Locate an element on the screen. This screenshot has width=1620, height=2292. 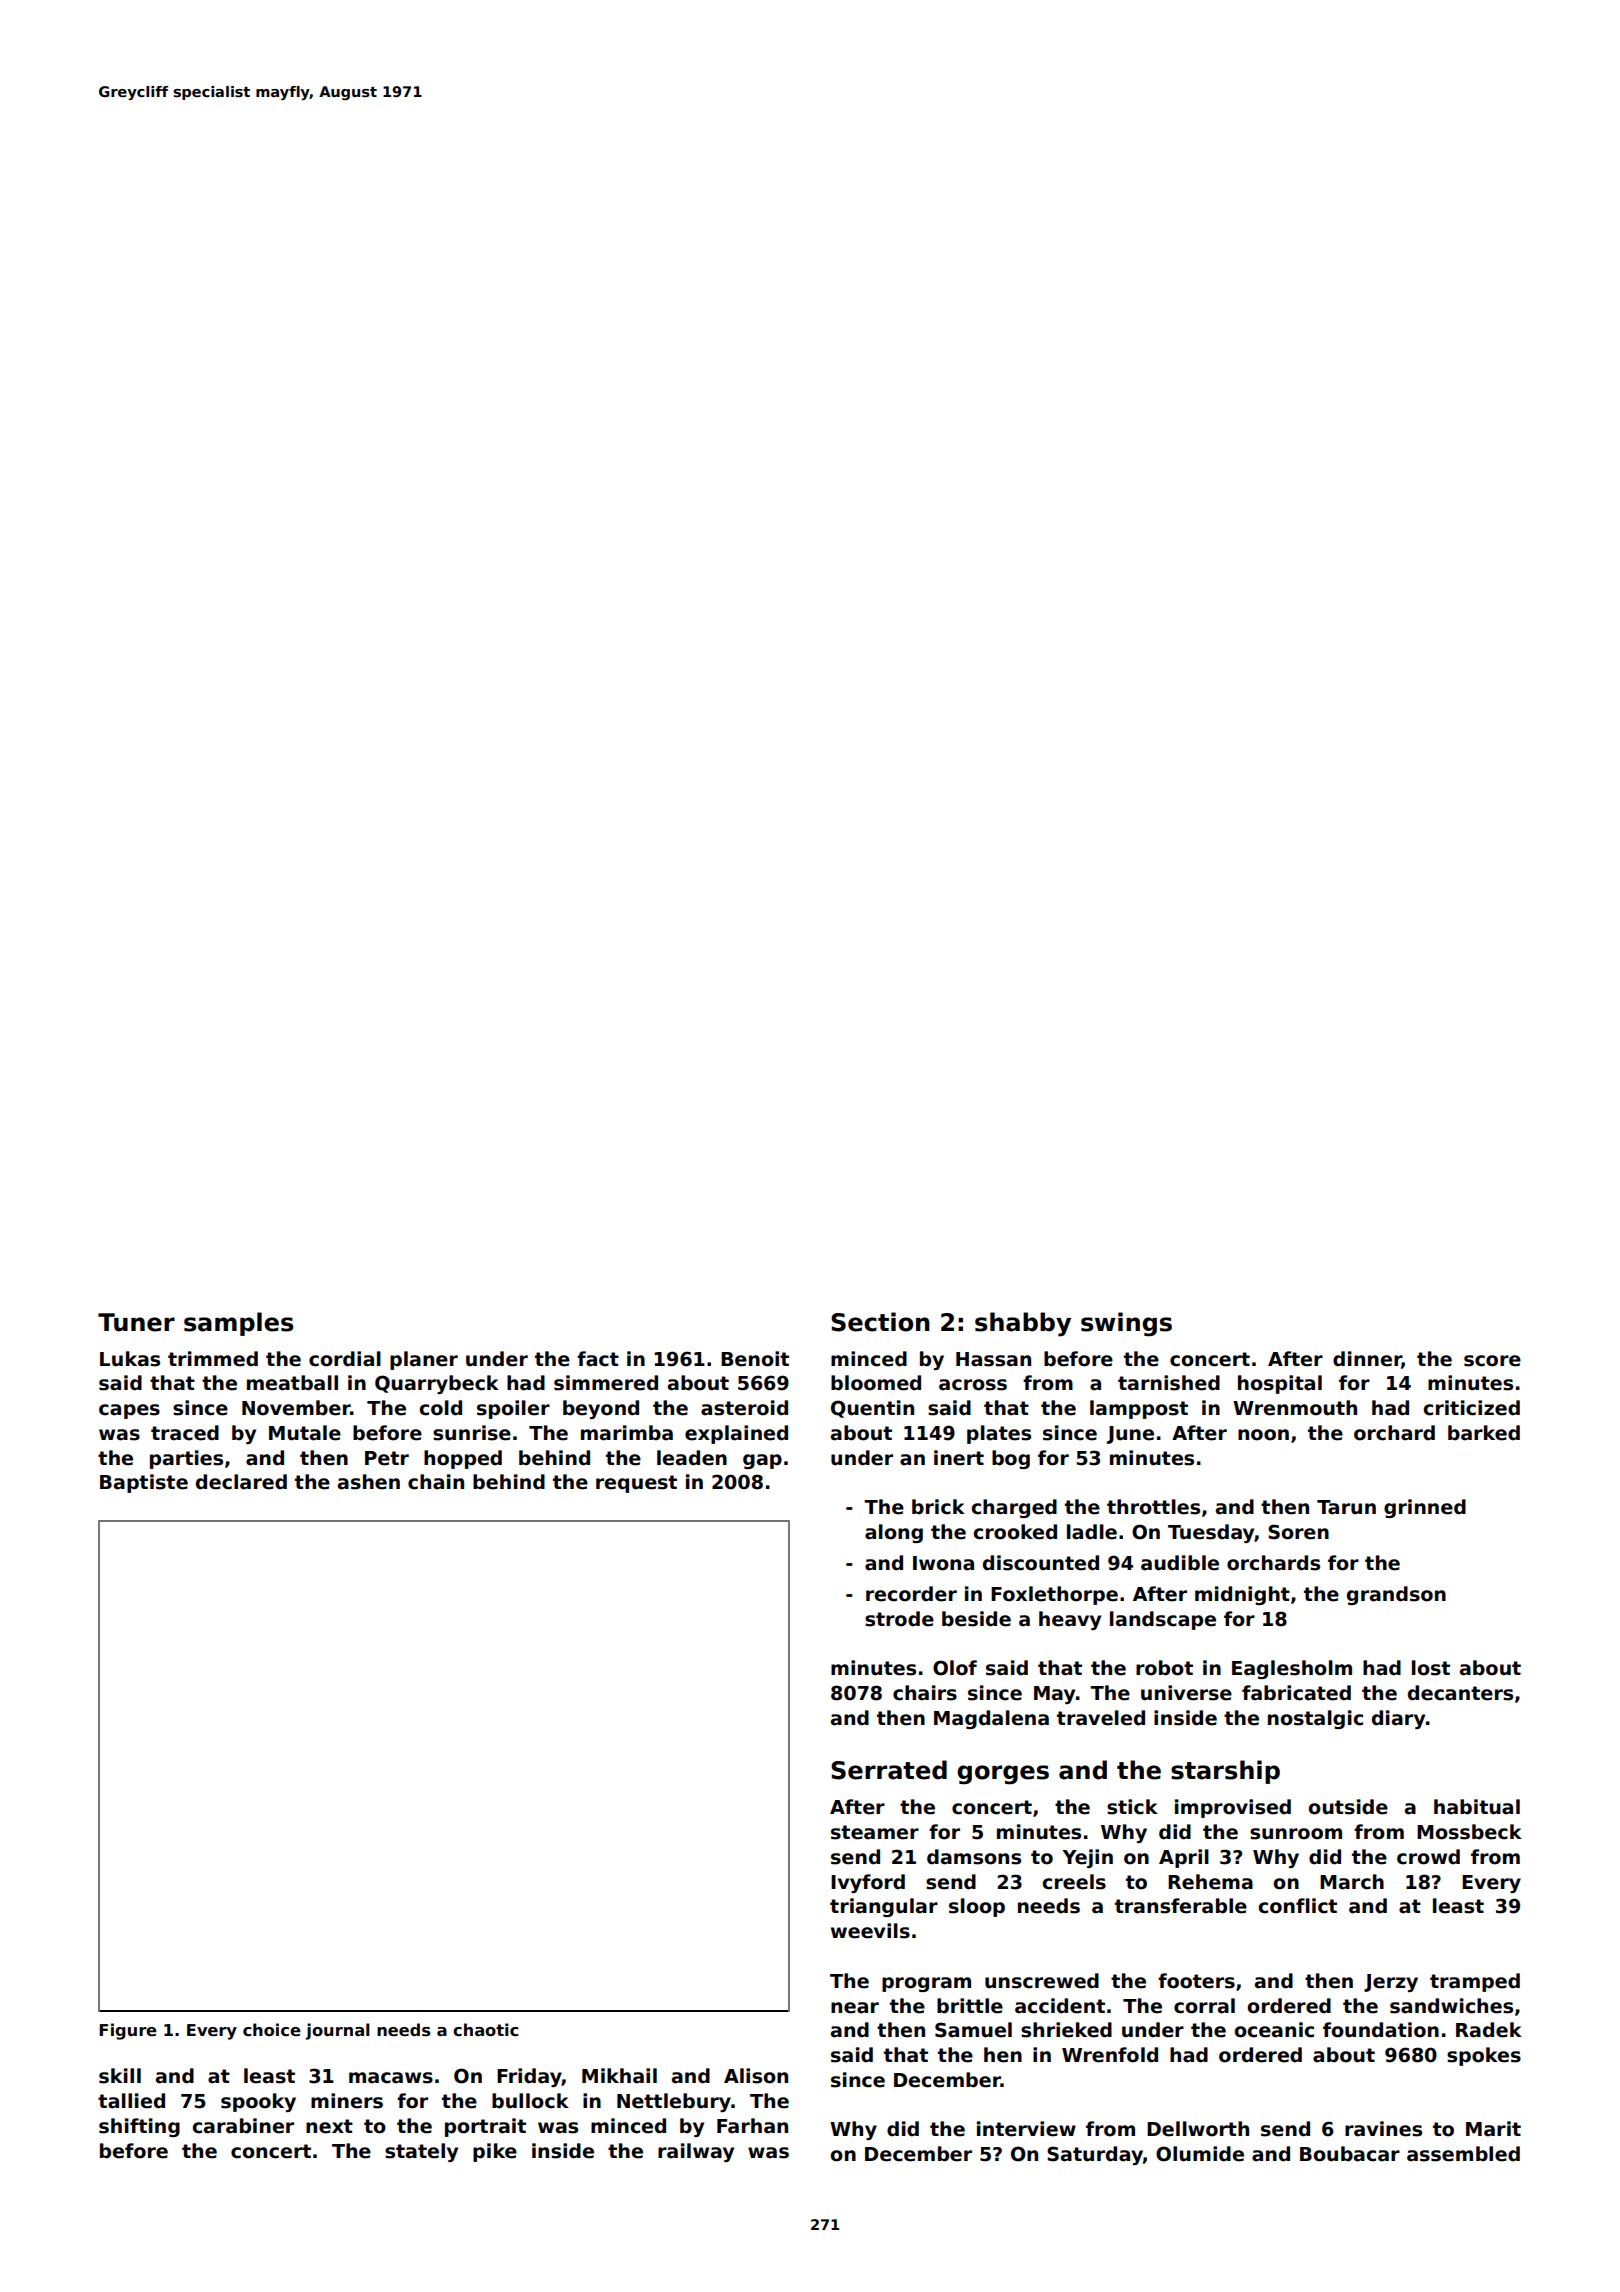
Section is located at coordinates (880, 1322).
